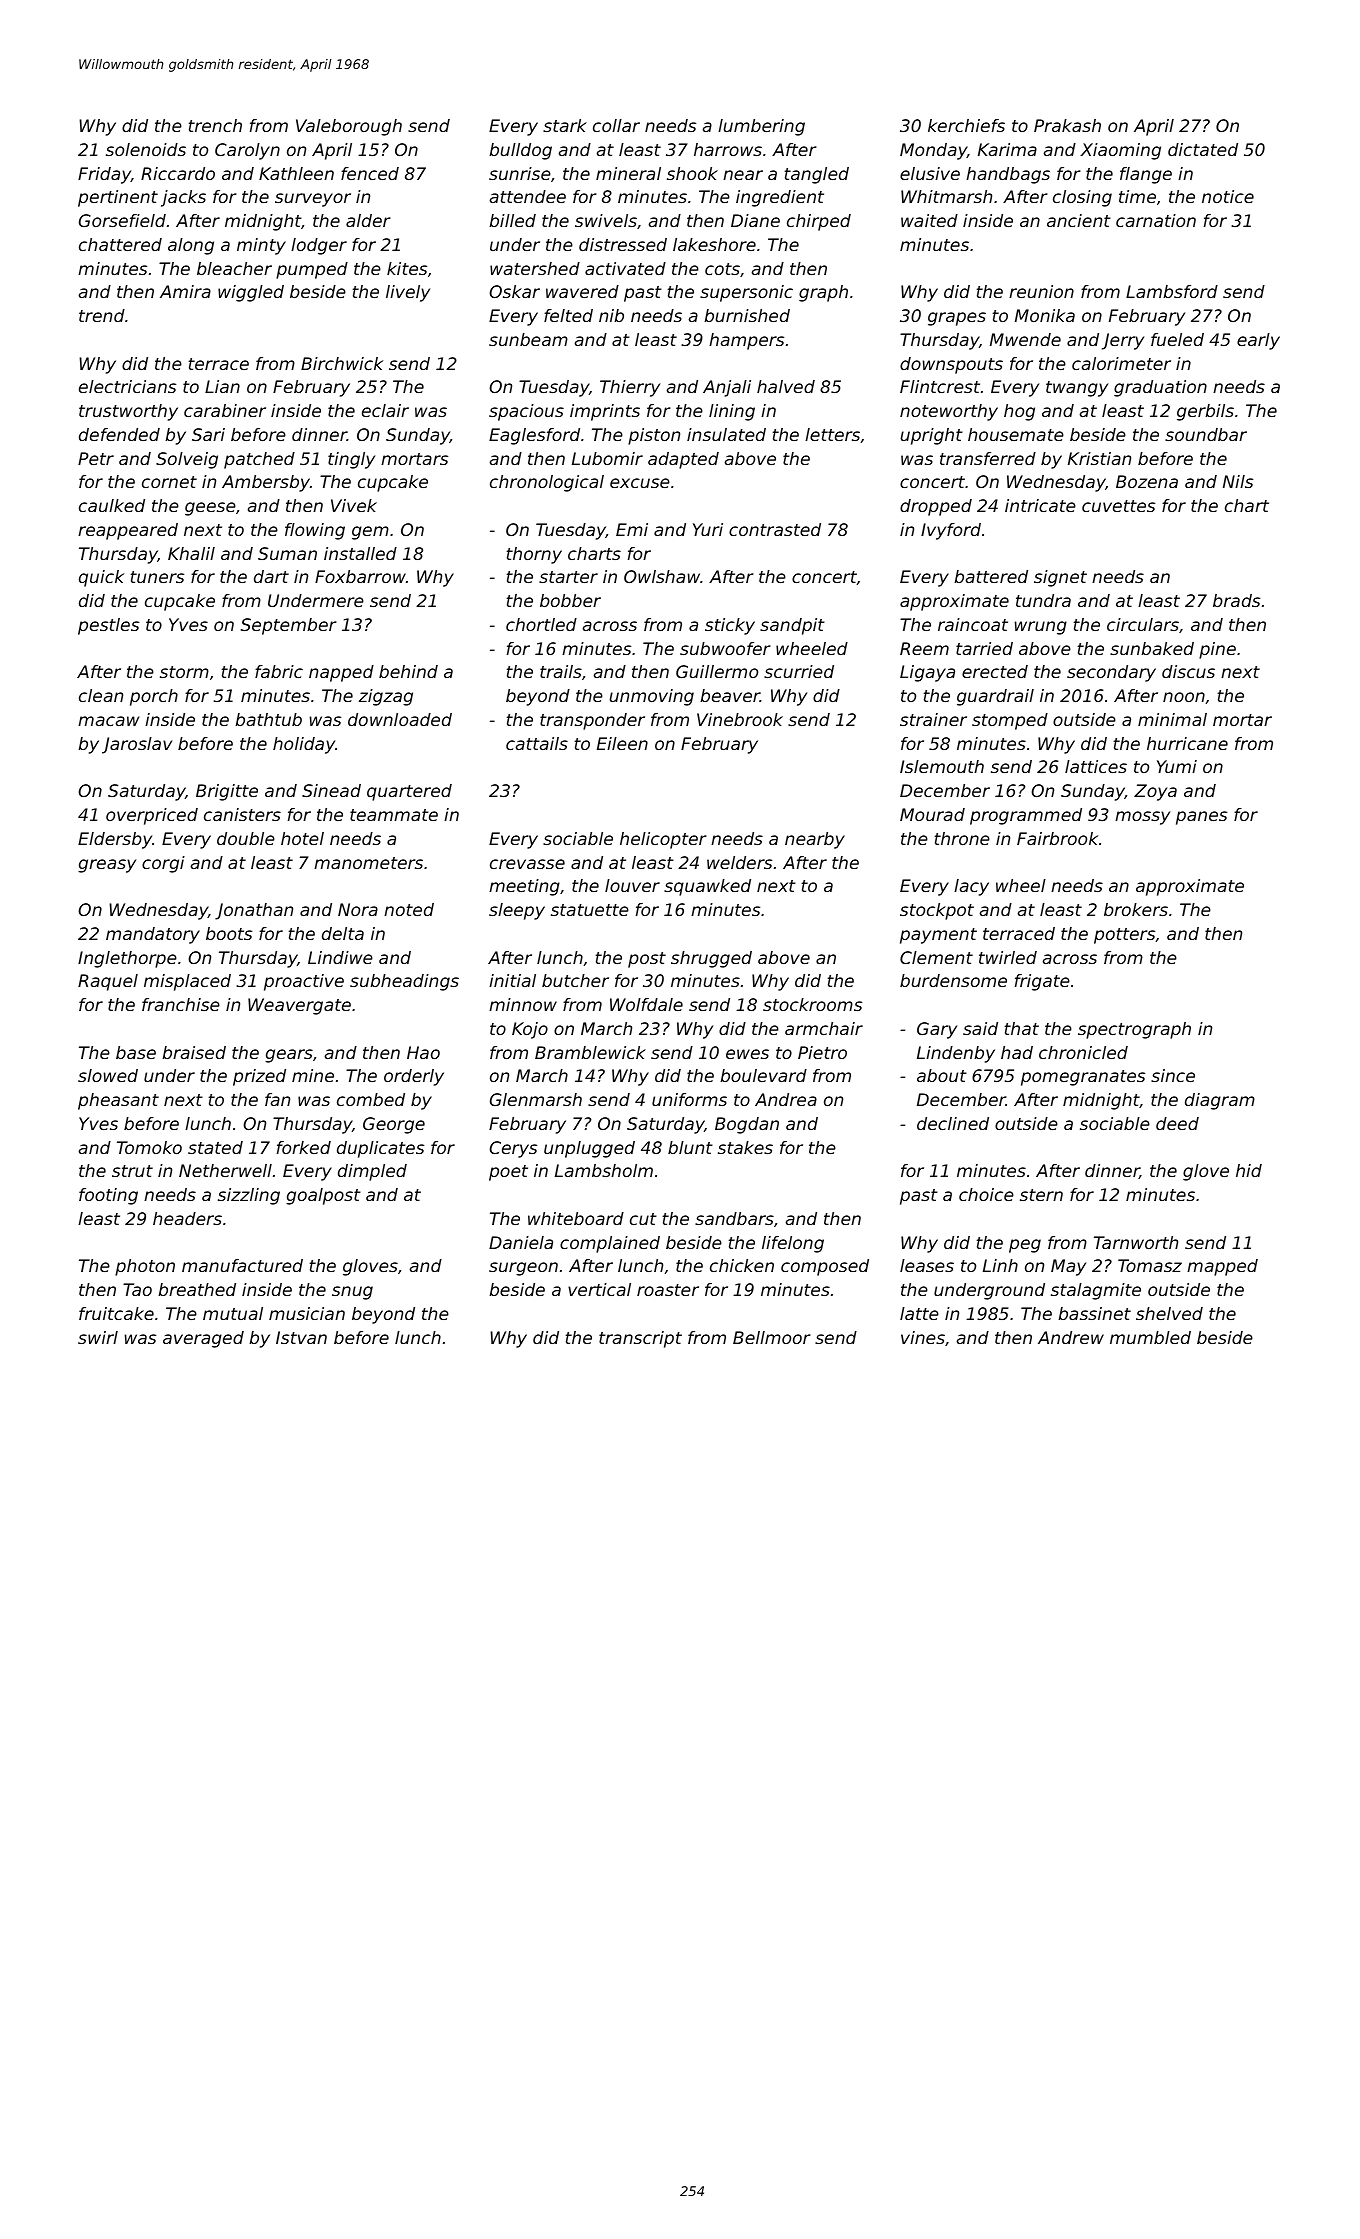 The width and height of the document is (1360, 2239). I want to click on fan, so click(277, 1099).
